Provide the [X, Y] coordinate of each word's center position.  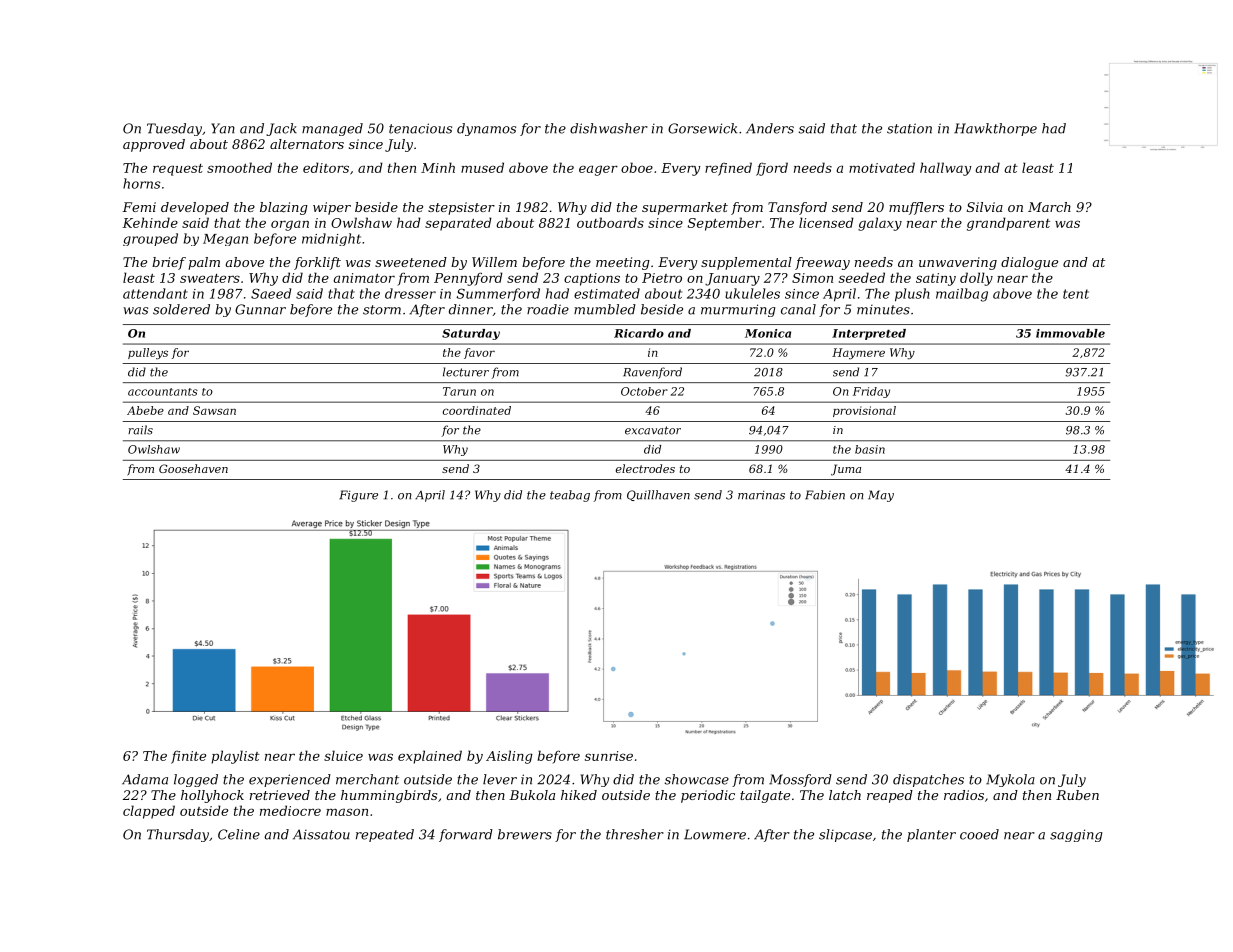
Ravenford [652, 373]
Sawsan [214, 410]
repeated [385, 835]
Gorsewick [702, 128]
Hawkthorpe [995, 129]
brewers [525, 834]
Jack [281, 129]
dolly [976, 279]
